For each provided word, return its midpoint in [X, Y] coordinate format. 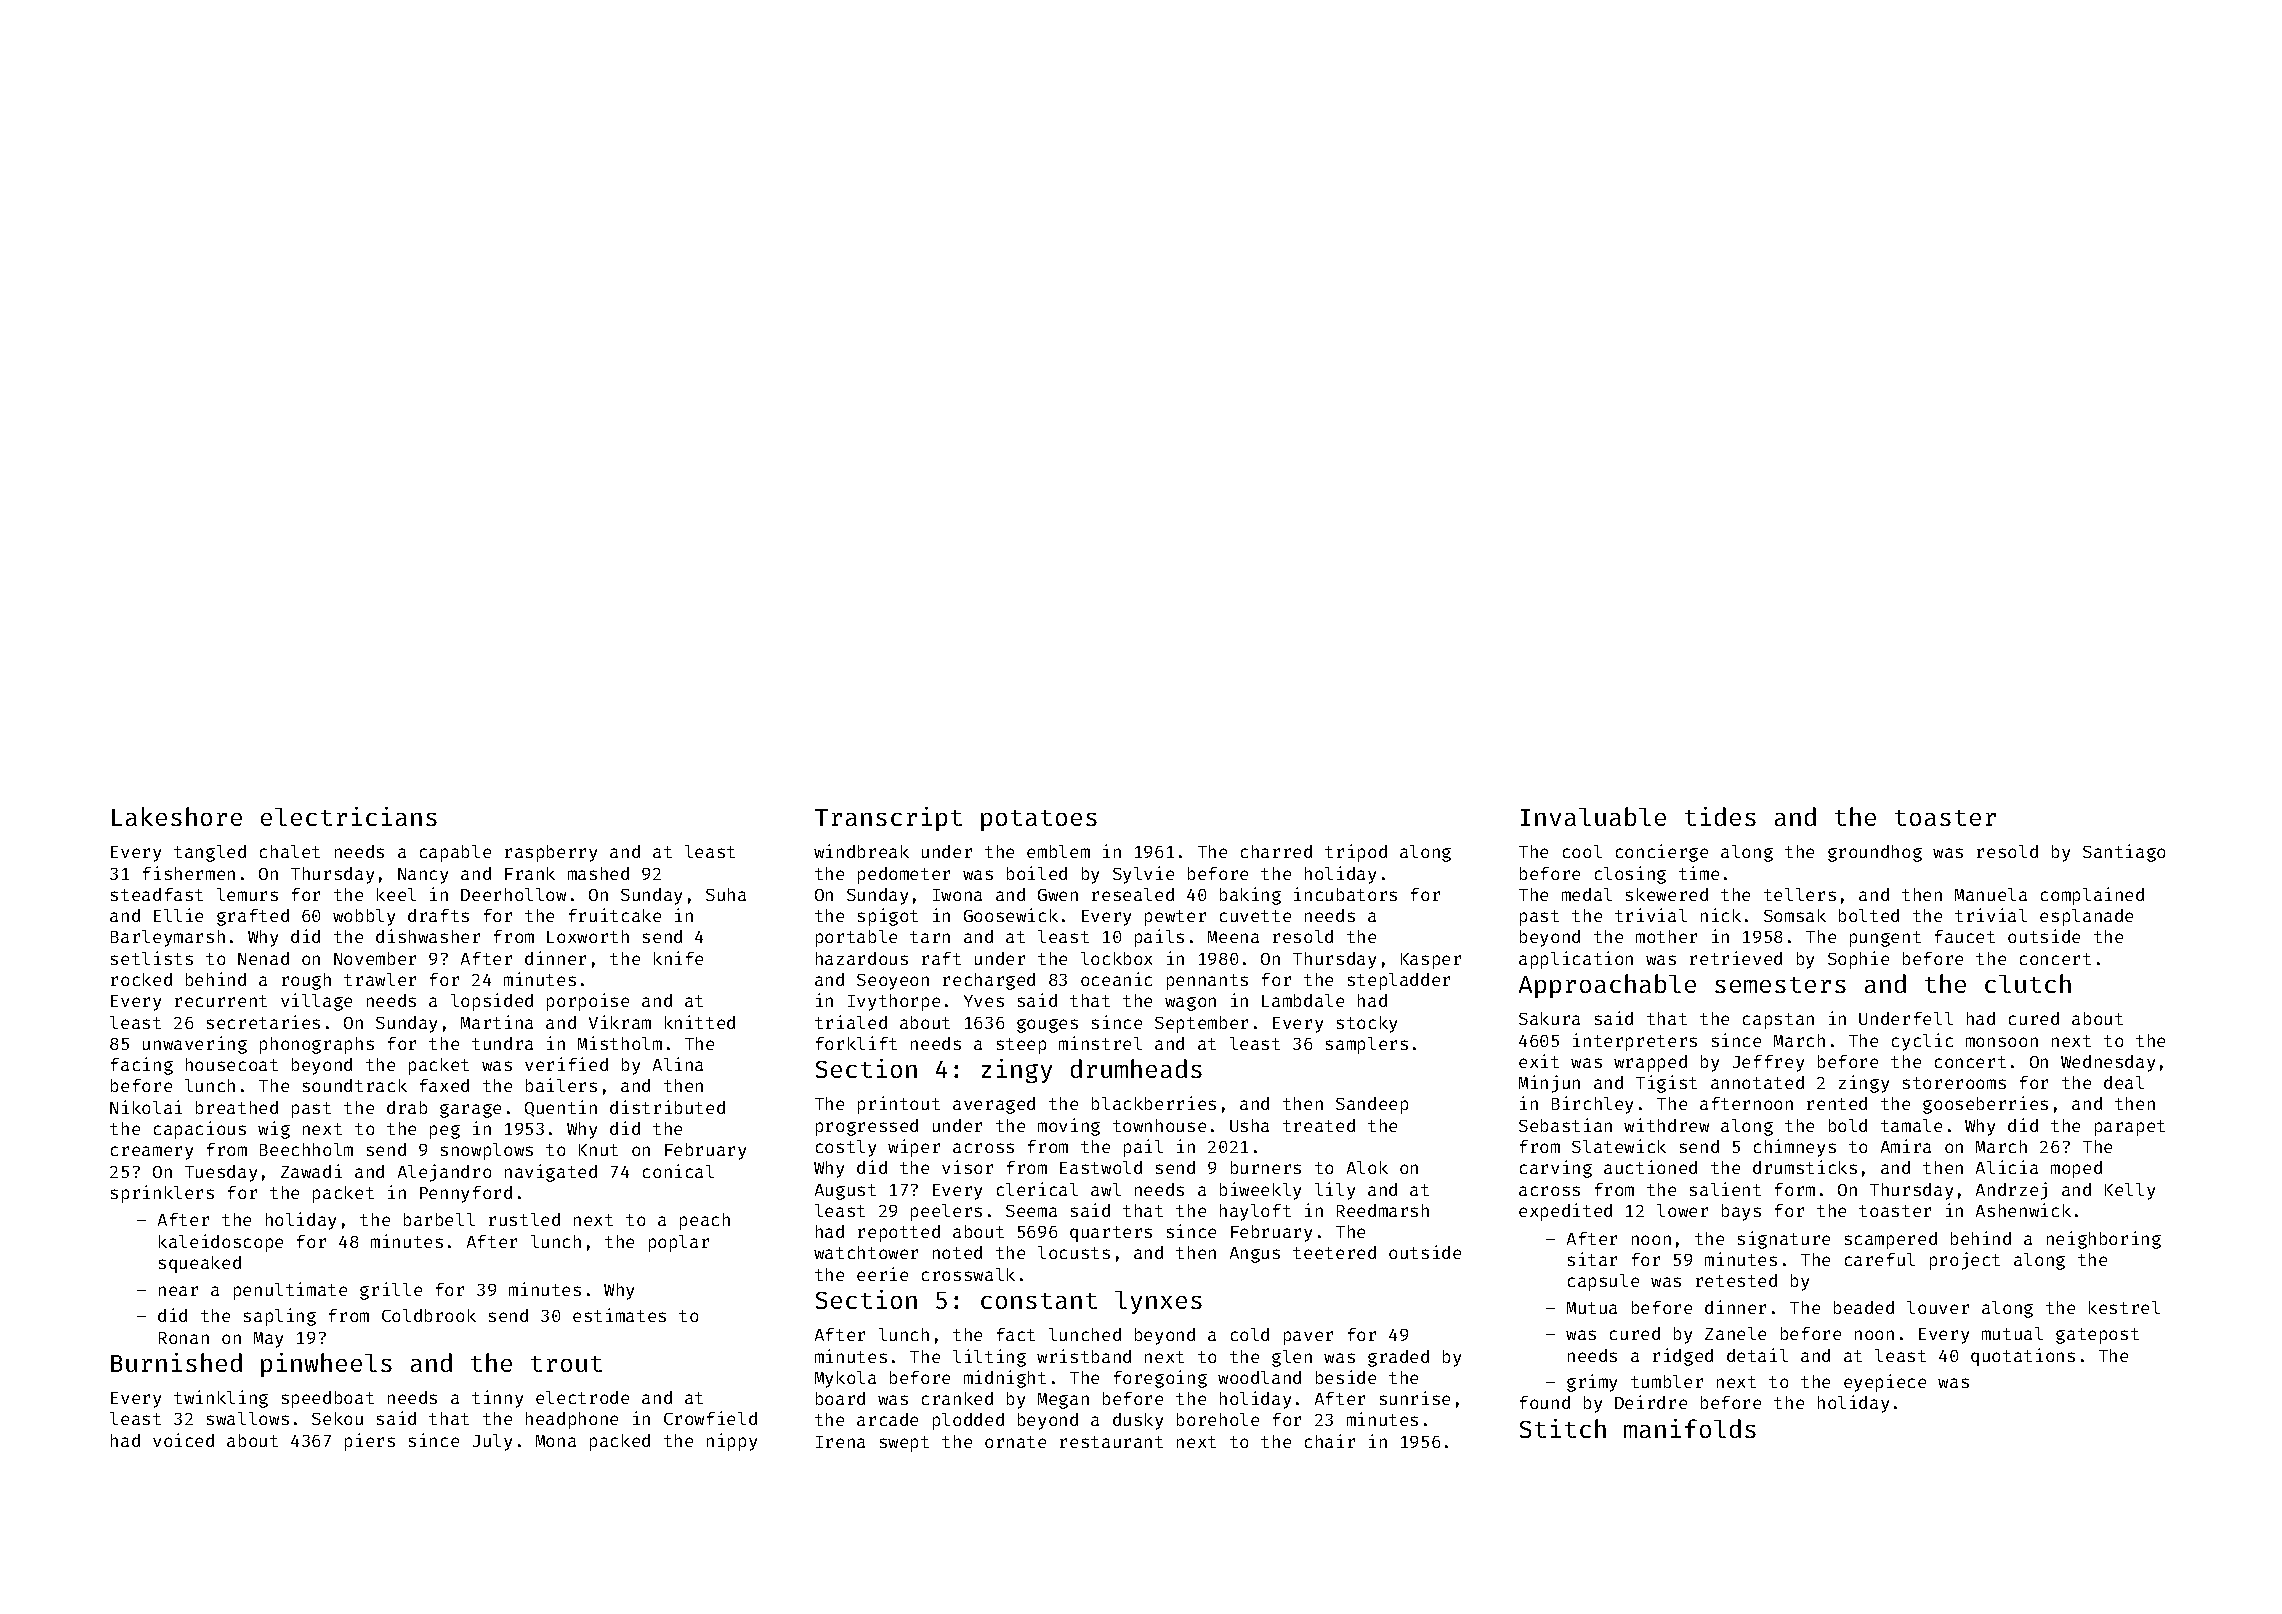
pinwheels [326, 1365]
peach [705, 1221]
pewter [1175, 918]
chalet [290, 851]
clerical [1037, 1189]
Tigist [1666, 1084]
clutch [2028, 983]
